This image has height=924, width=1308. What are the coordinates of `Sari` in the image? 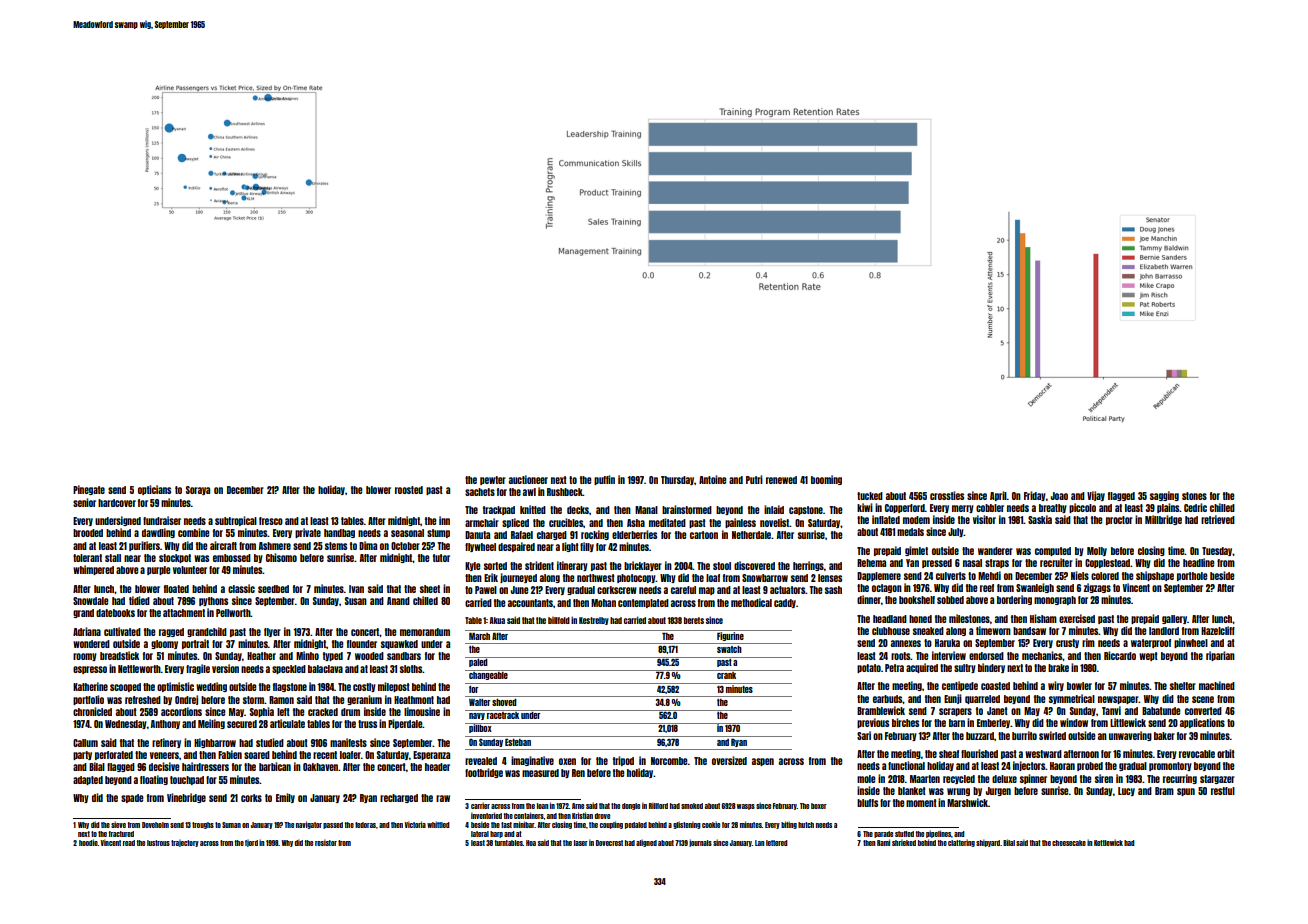 It's located at (864, 735).
